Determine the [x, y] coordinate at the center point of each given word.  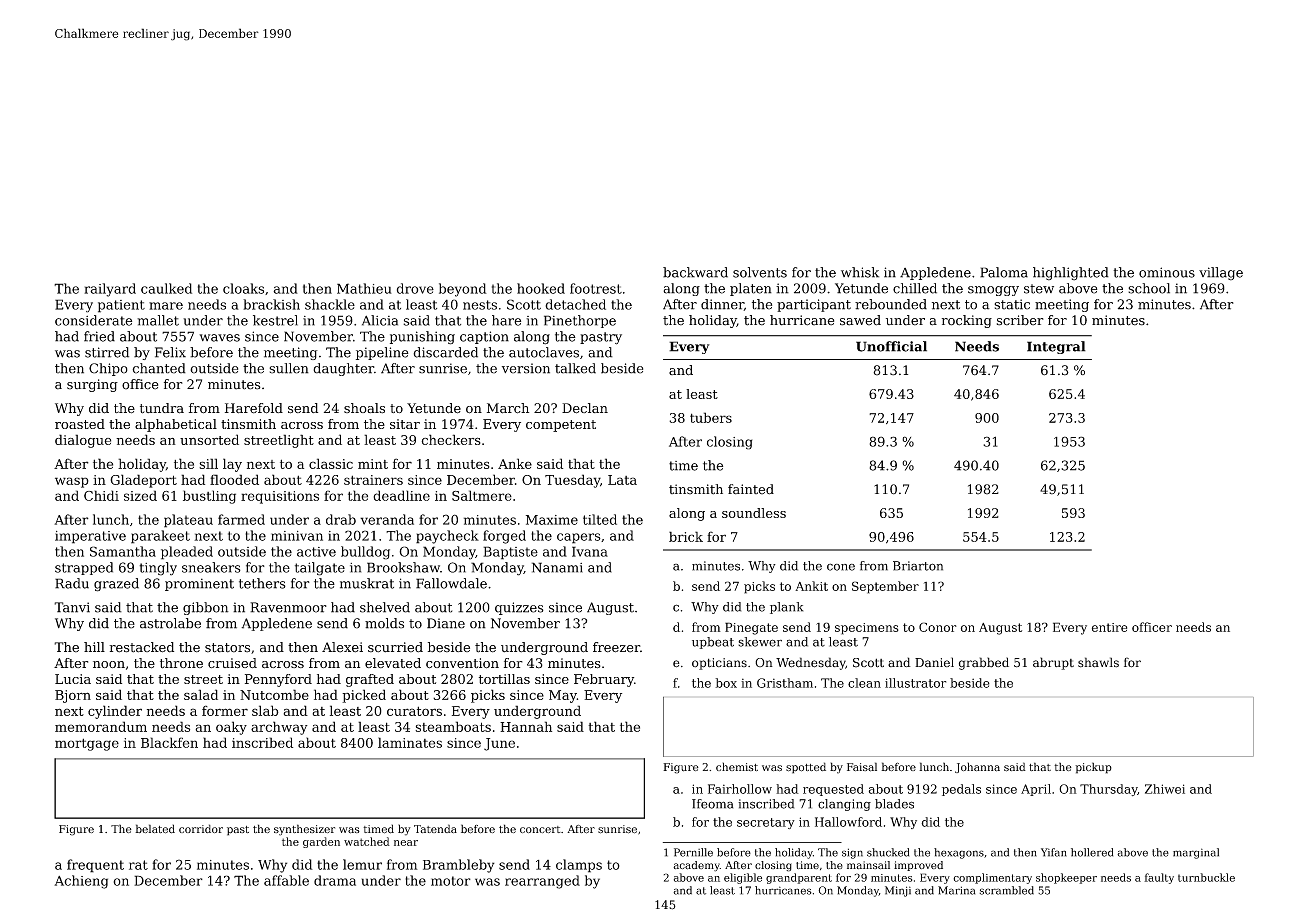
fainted [751, 489]
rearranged [542, 882]
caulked [166, 288]
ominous [1167, 272]
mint [373, 464]
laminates [410, 742]
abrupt [1053, 663]
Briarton [918, 566]
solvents [760, 272]
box [726, 683]
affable [286, 880]
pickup [1093, 768]
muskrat [367, 583]
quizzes [519, 608]
